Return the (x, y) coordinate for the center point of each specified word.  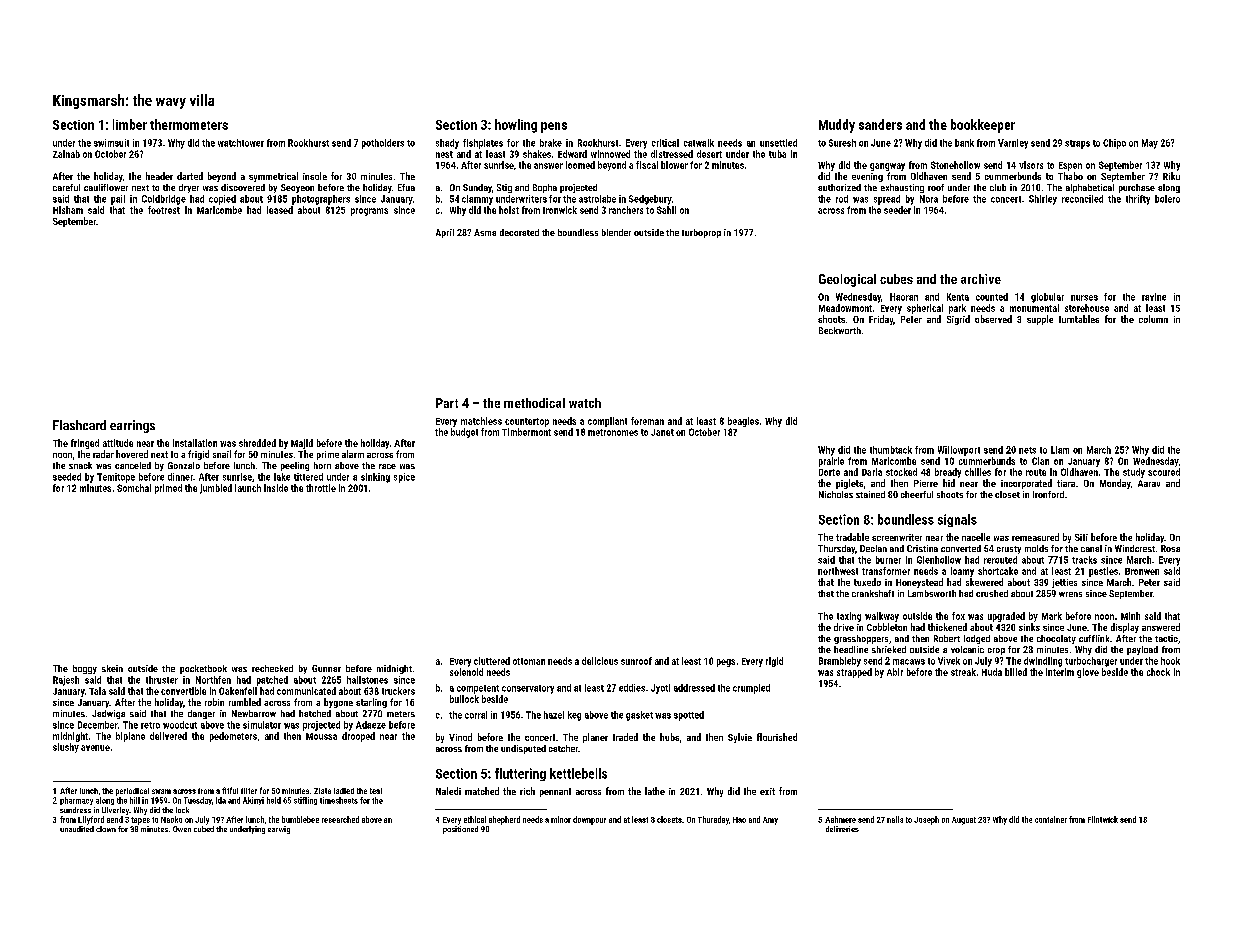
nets (1027, 450)
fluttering (520, 774)
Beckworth (840, 330)
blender (616, 232)
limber (130, 124)
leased (280, 210)
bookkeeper (983, 126)
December (98, 725)
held (274, 800)
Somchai (134, 488)
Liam (1060, 450)
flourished (777, 737)
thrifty (1138, 200)
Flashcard (79, 425)
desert (709, 154)
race (387, 466)
